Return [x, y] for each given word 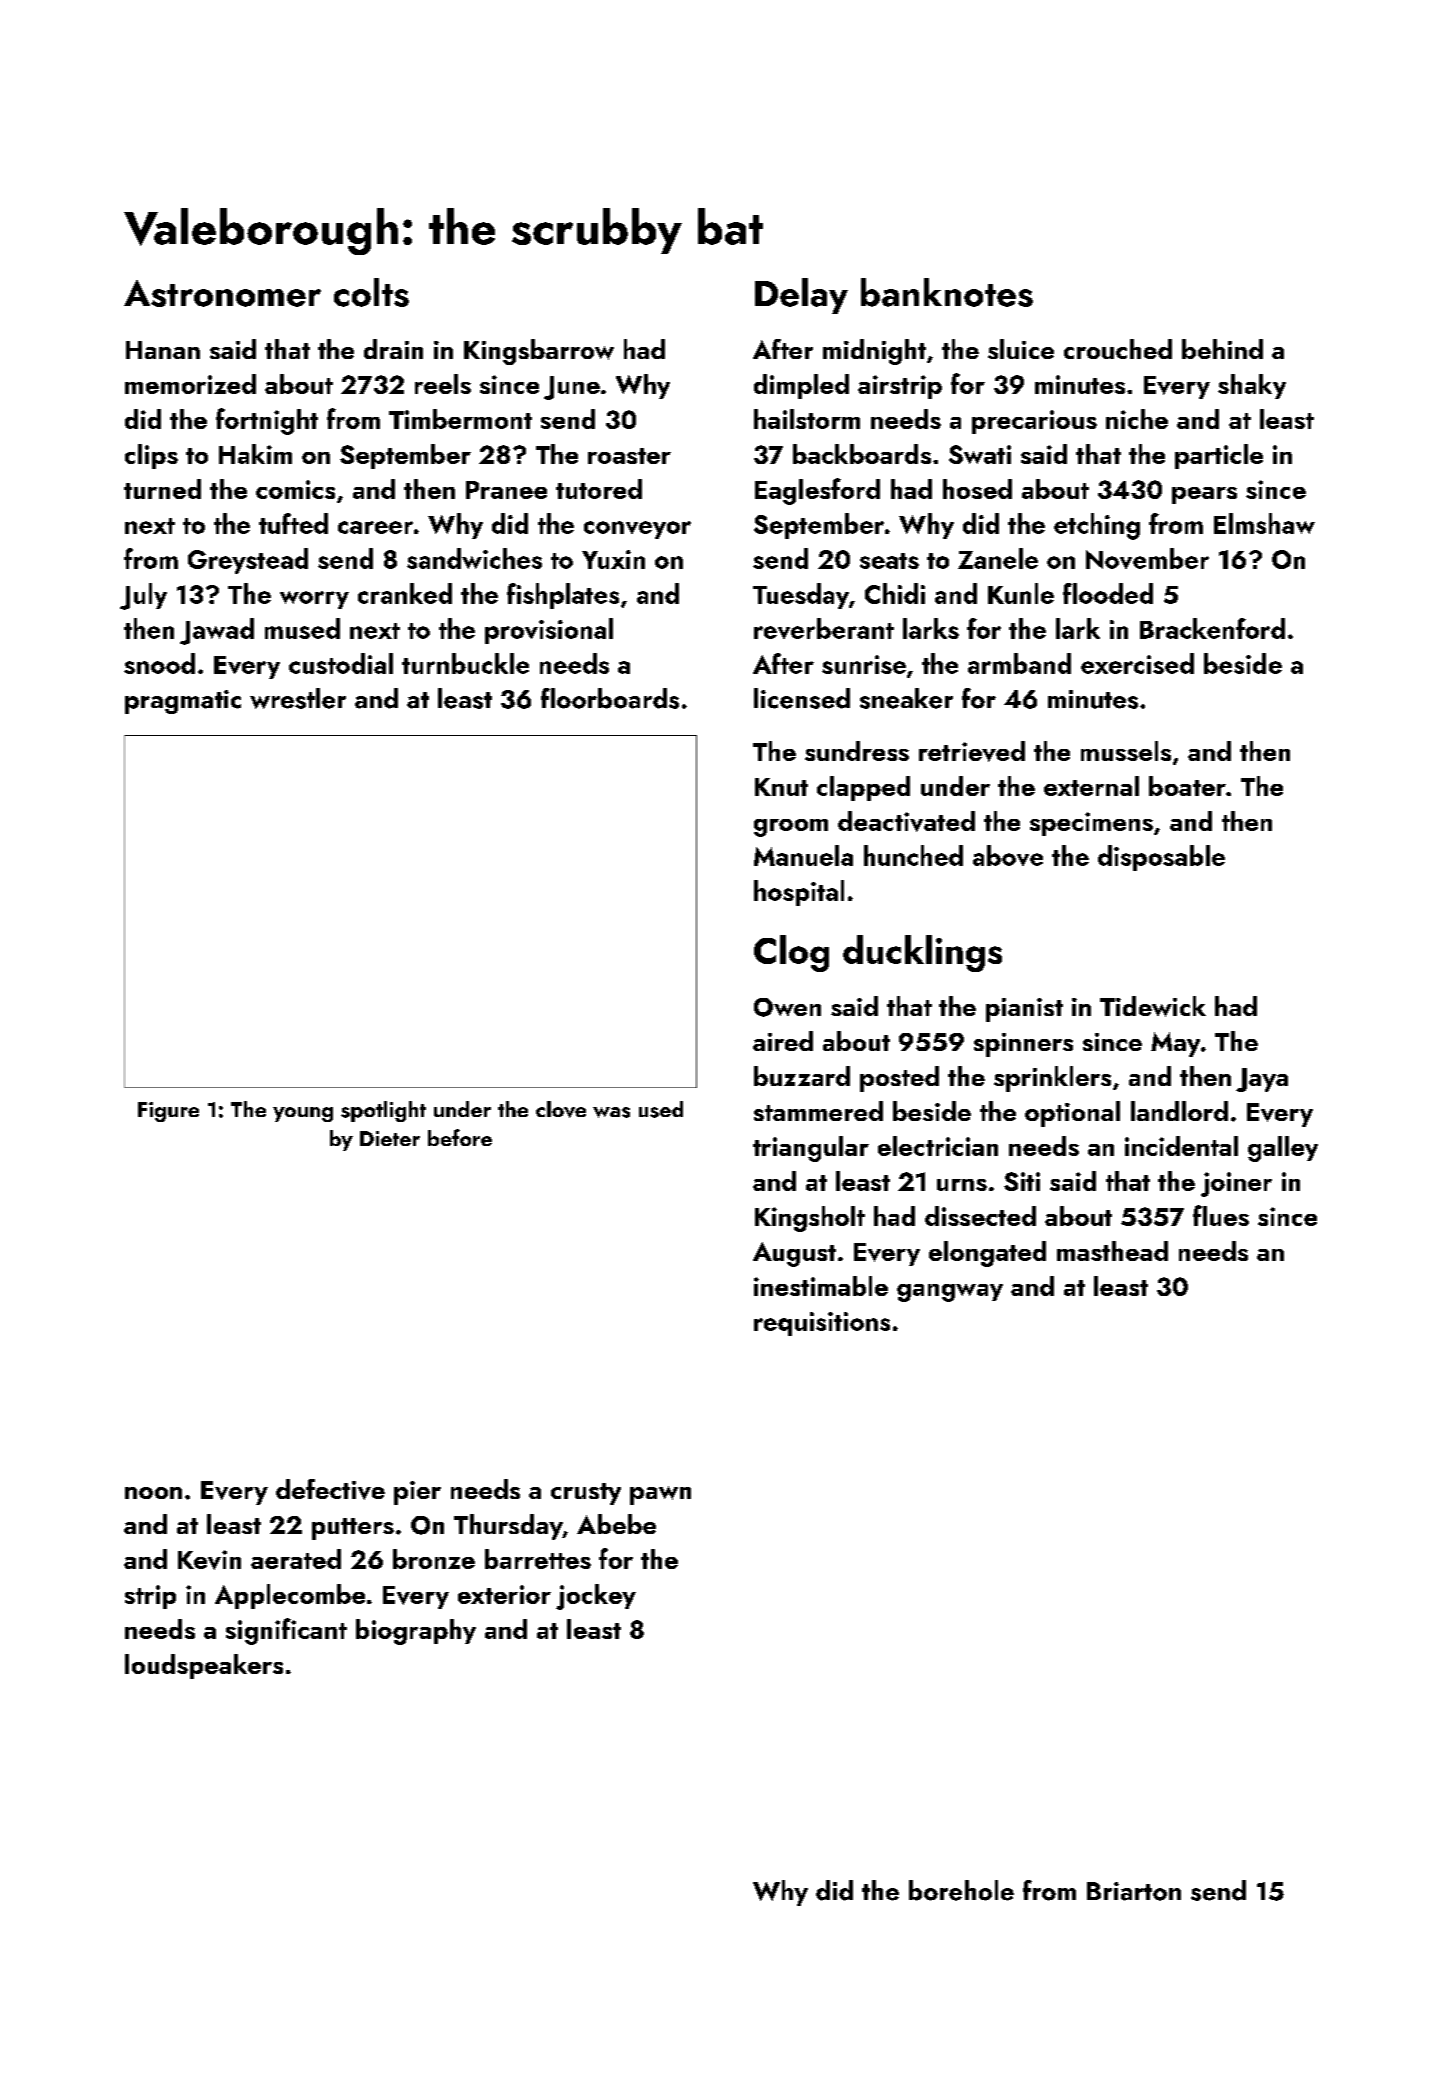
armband [1019, 663]
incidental [1181, 1146]
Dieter [390, 1138]
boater [1187, 786]
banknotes [947, 292]
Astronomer [222, 293]
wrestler [298, 698]
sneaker [906, 698]
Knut [781, 787]
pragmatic [183, 702]
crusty [586, 1494]
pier [417, 1493]
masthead [1112, 1251]
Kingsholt [810, 1219]
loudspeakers [204, 1666]
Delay [801, 296]
